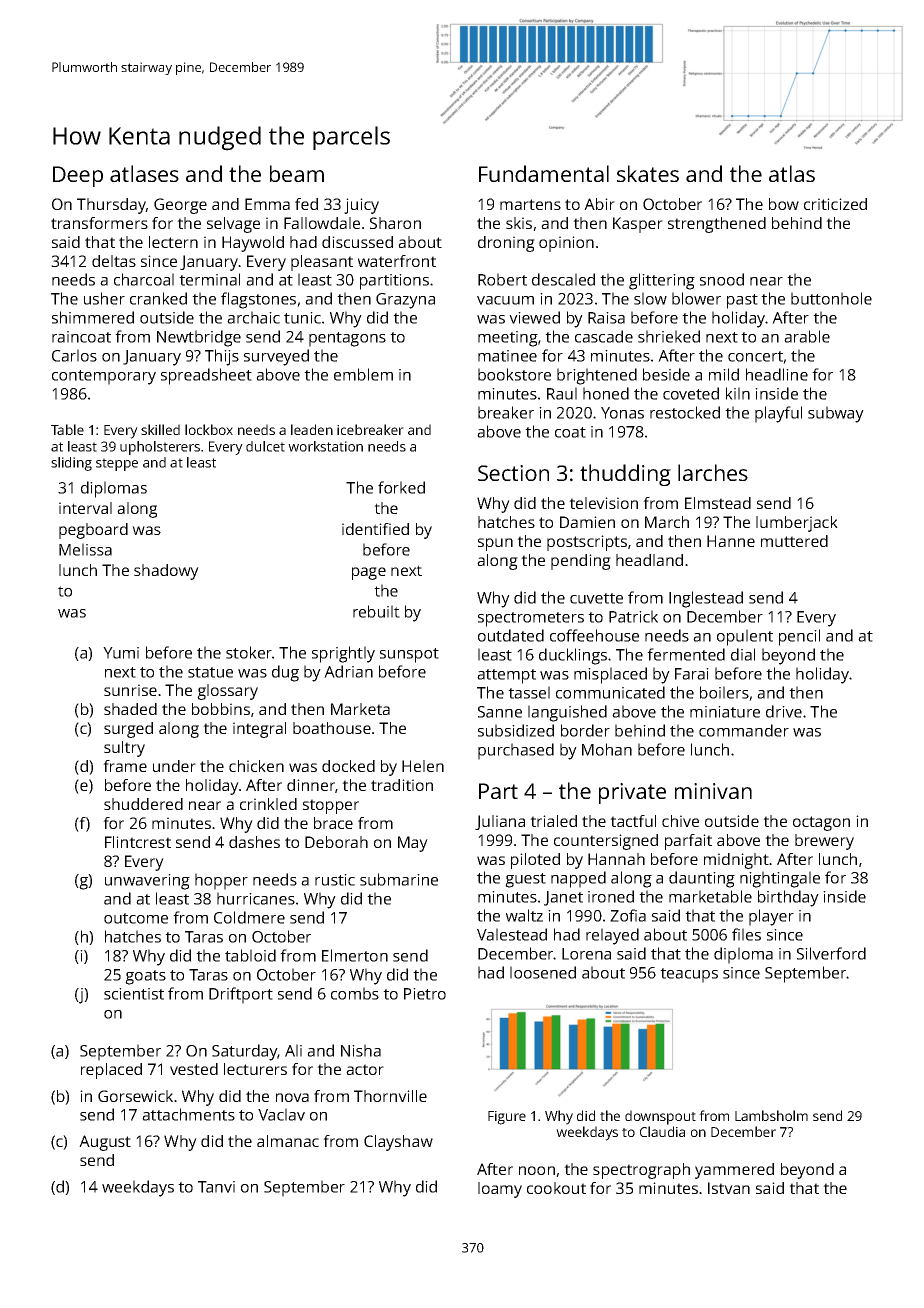  I want to click on scientist, so click(134, 994).
